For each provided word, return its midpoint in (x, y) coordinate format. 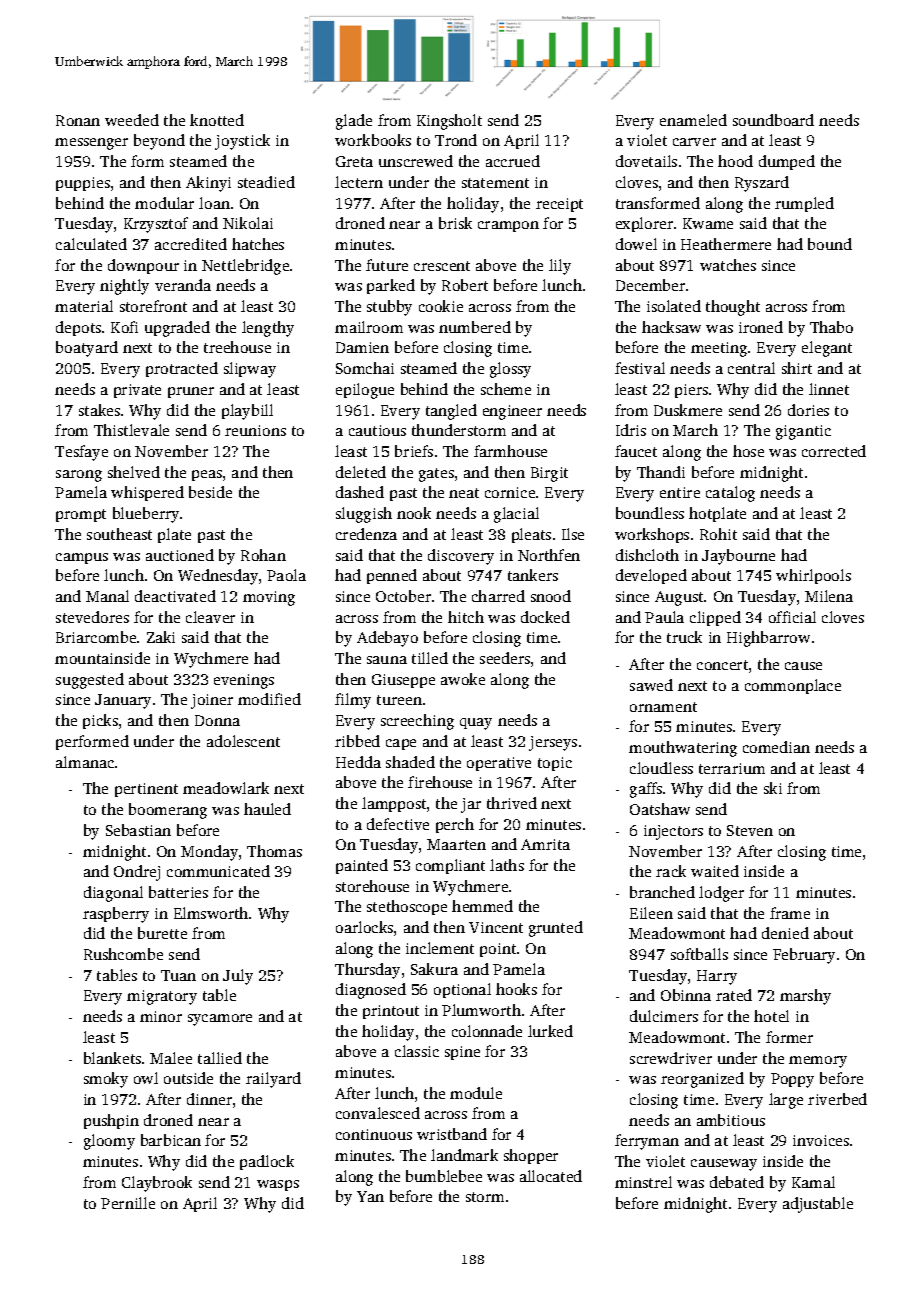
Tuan (178, 975)
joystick (242, 142)
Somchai (365, 368)
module (476, 1093)
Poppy (792, 1080)
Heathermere (726, 244)
